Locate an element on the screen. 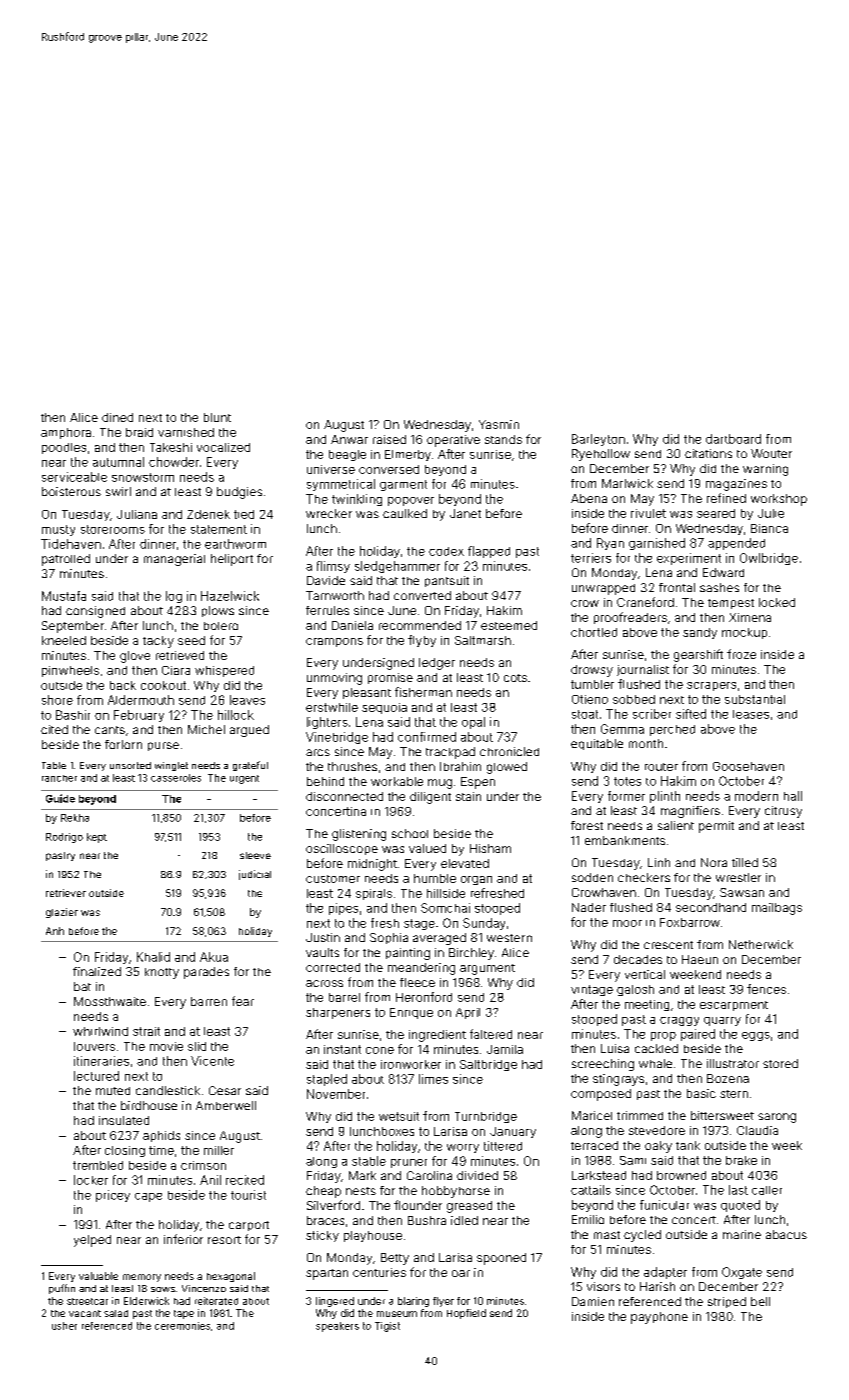 The image size is (849, 1400). speakers is located at coordinates (337, 1327).
